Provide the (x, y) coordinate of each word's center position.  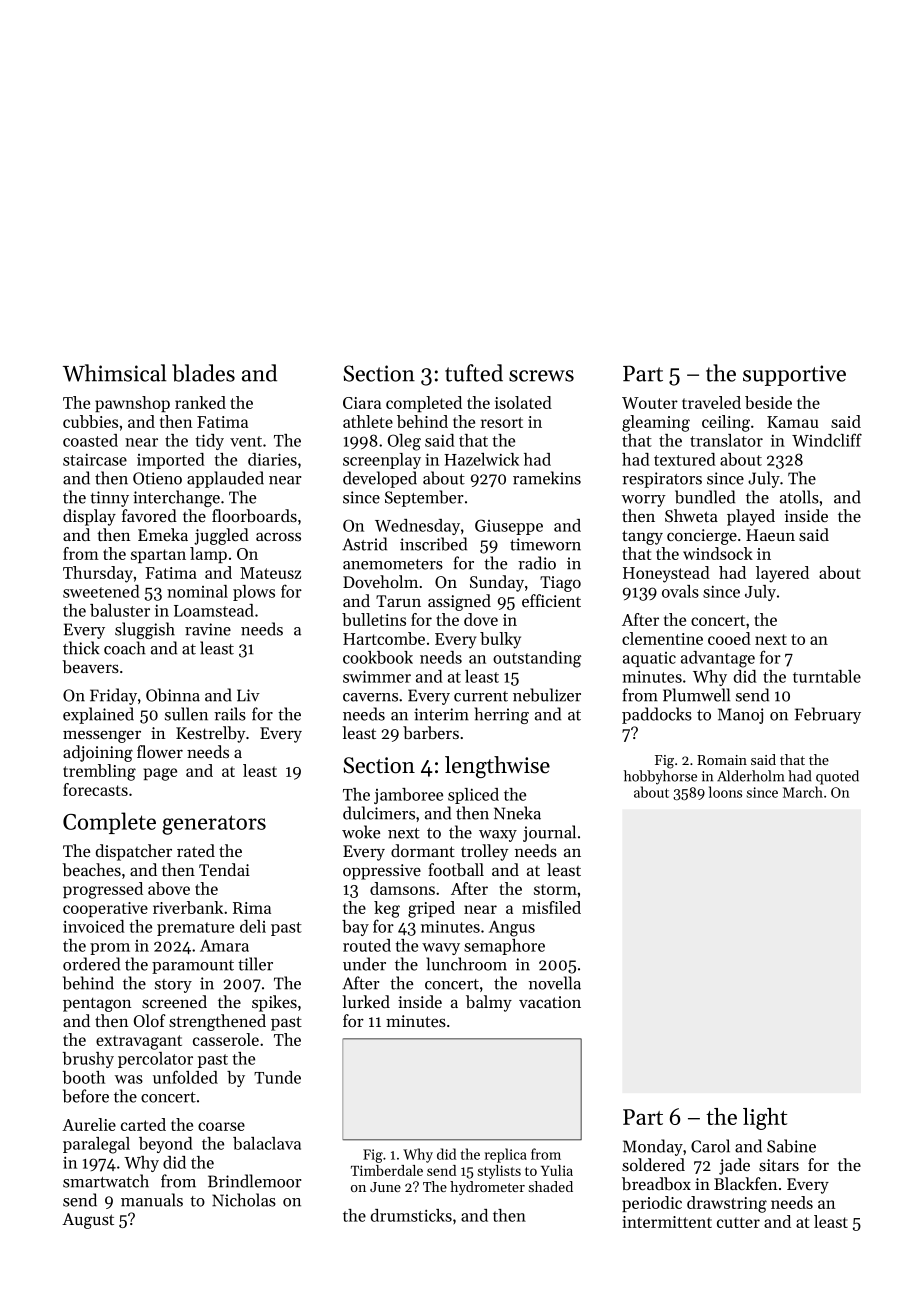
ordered (91, 964)
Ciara (362, 403)
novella (555, 983)
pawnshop (132, 404)
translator (726, 440)
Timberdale (387, 1170)
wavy (441, 949)
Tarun (398, 601)
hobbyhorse (660, 777)
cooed (729, 638)
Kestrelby (210, 734)
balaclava (267, 1143)
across (278, 536)
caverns (370, 697)
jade (734, 1166)
